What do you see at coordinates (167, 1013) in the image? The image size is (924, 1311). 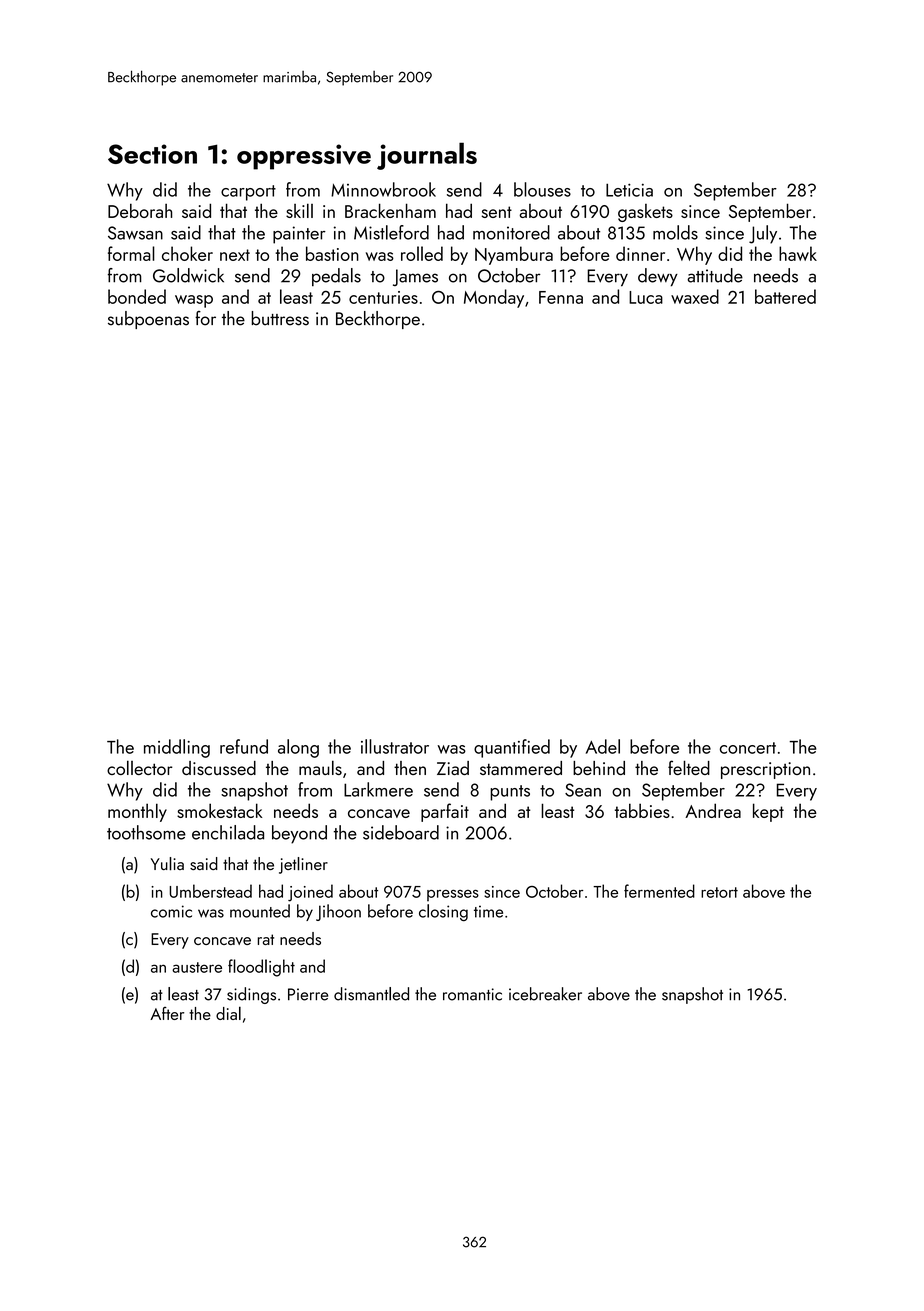 I see `After` at bounding box center [167, 1013].
